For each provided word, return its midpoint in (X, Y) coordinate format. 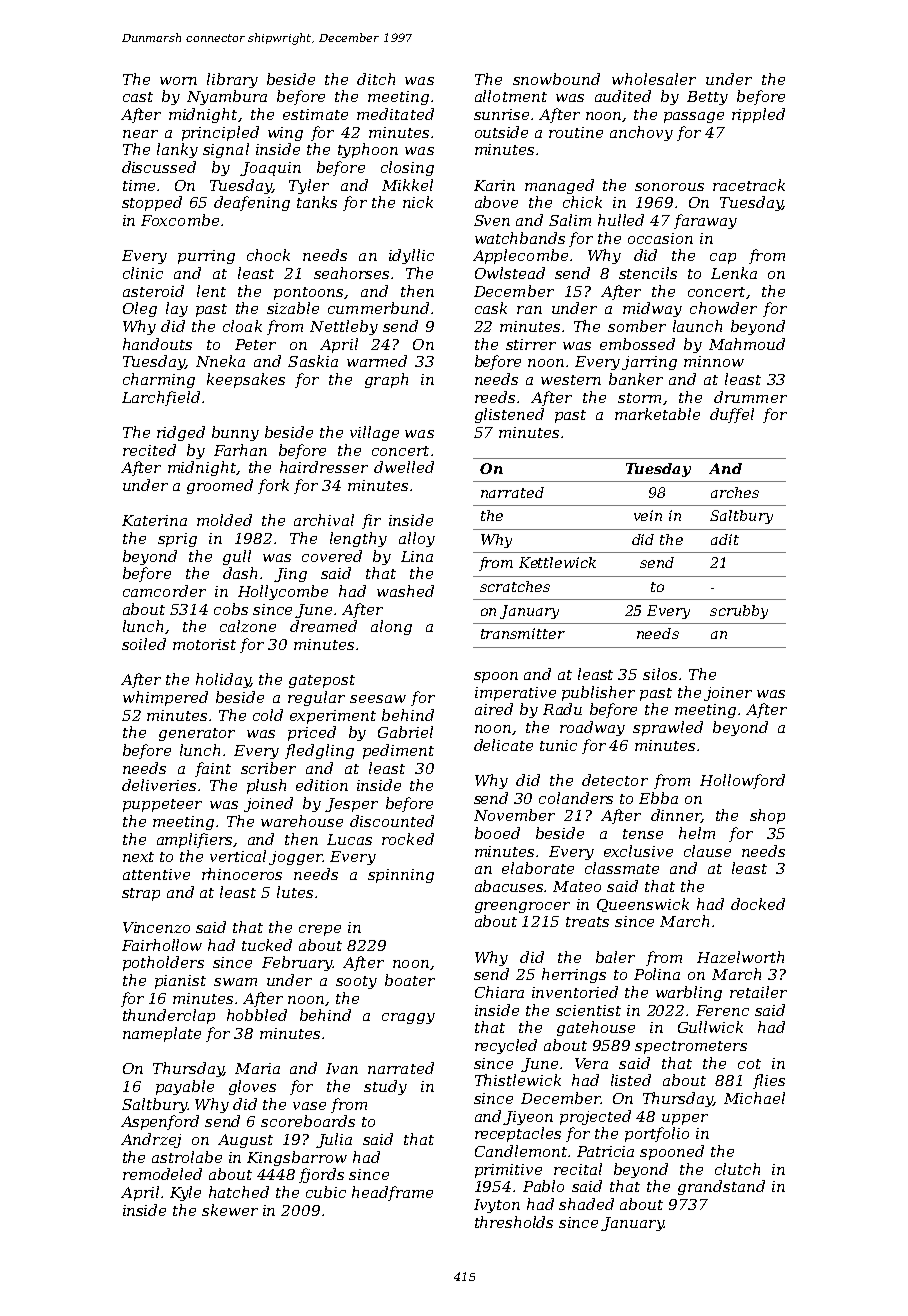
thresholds (514, 1222)
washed (405, 591)
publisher (598, 693)
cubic (326, 1192)
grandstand (721, 1187)
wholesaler (654, 79)
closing (407, 168)
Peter (255, 344)
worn (178, 81)
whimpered (165, 698)
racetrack (749, 185)
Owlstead (510, 273)
